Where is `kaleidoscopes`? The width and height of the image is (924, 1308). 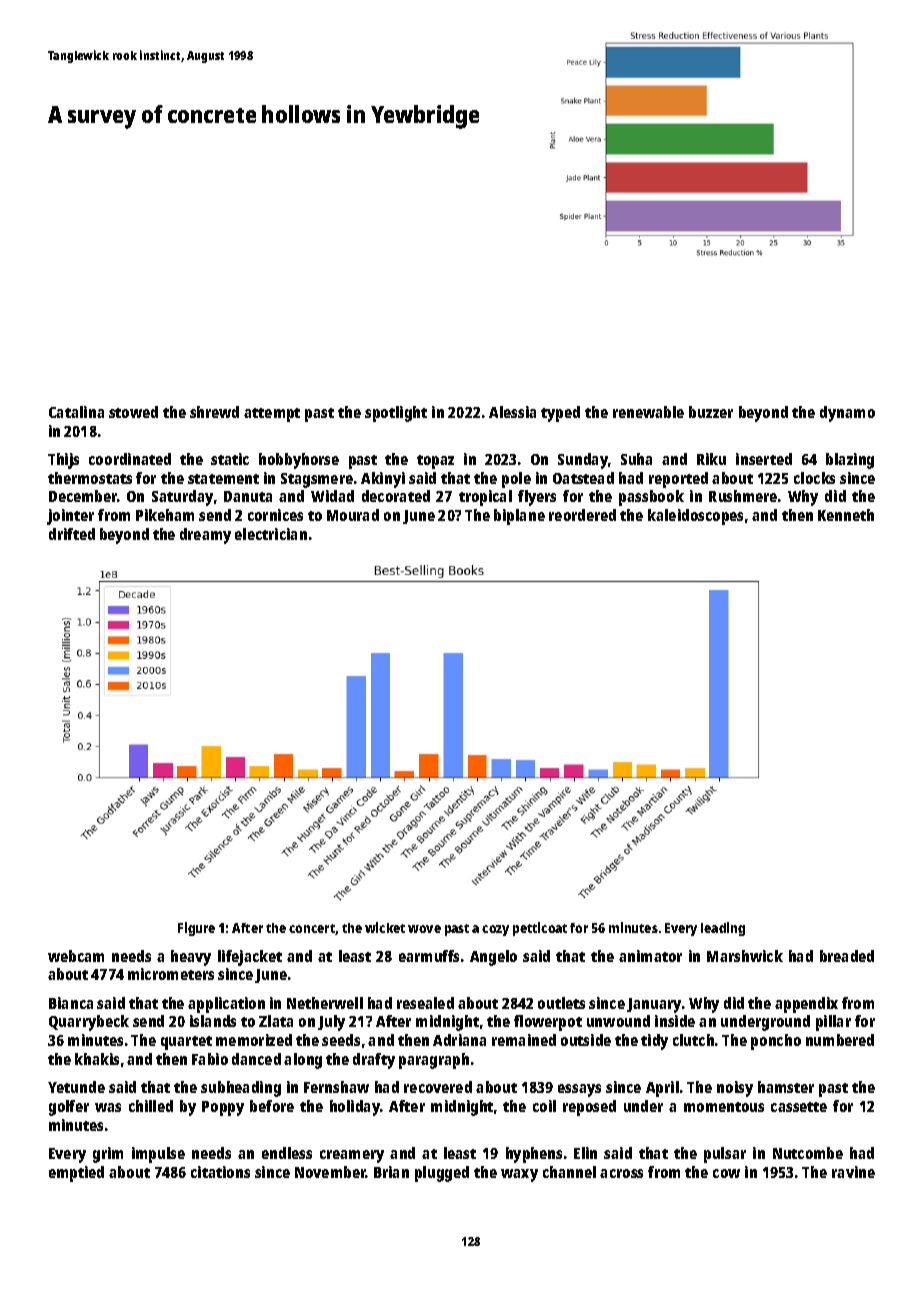
kaleidoscopes is located at coordinates (695, 517).
